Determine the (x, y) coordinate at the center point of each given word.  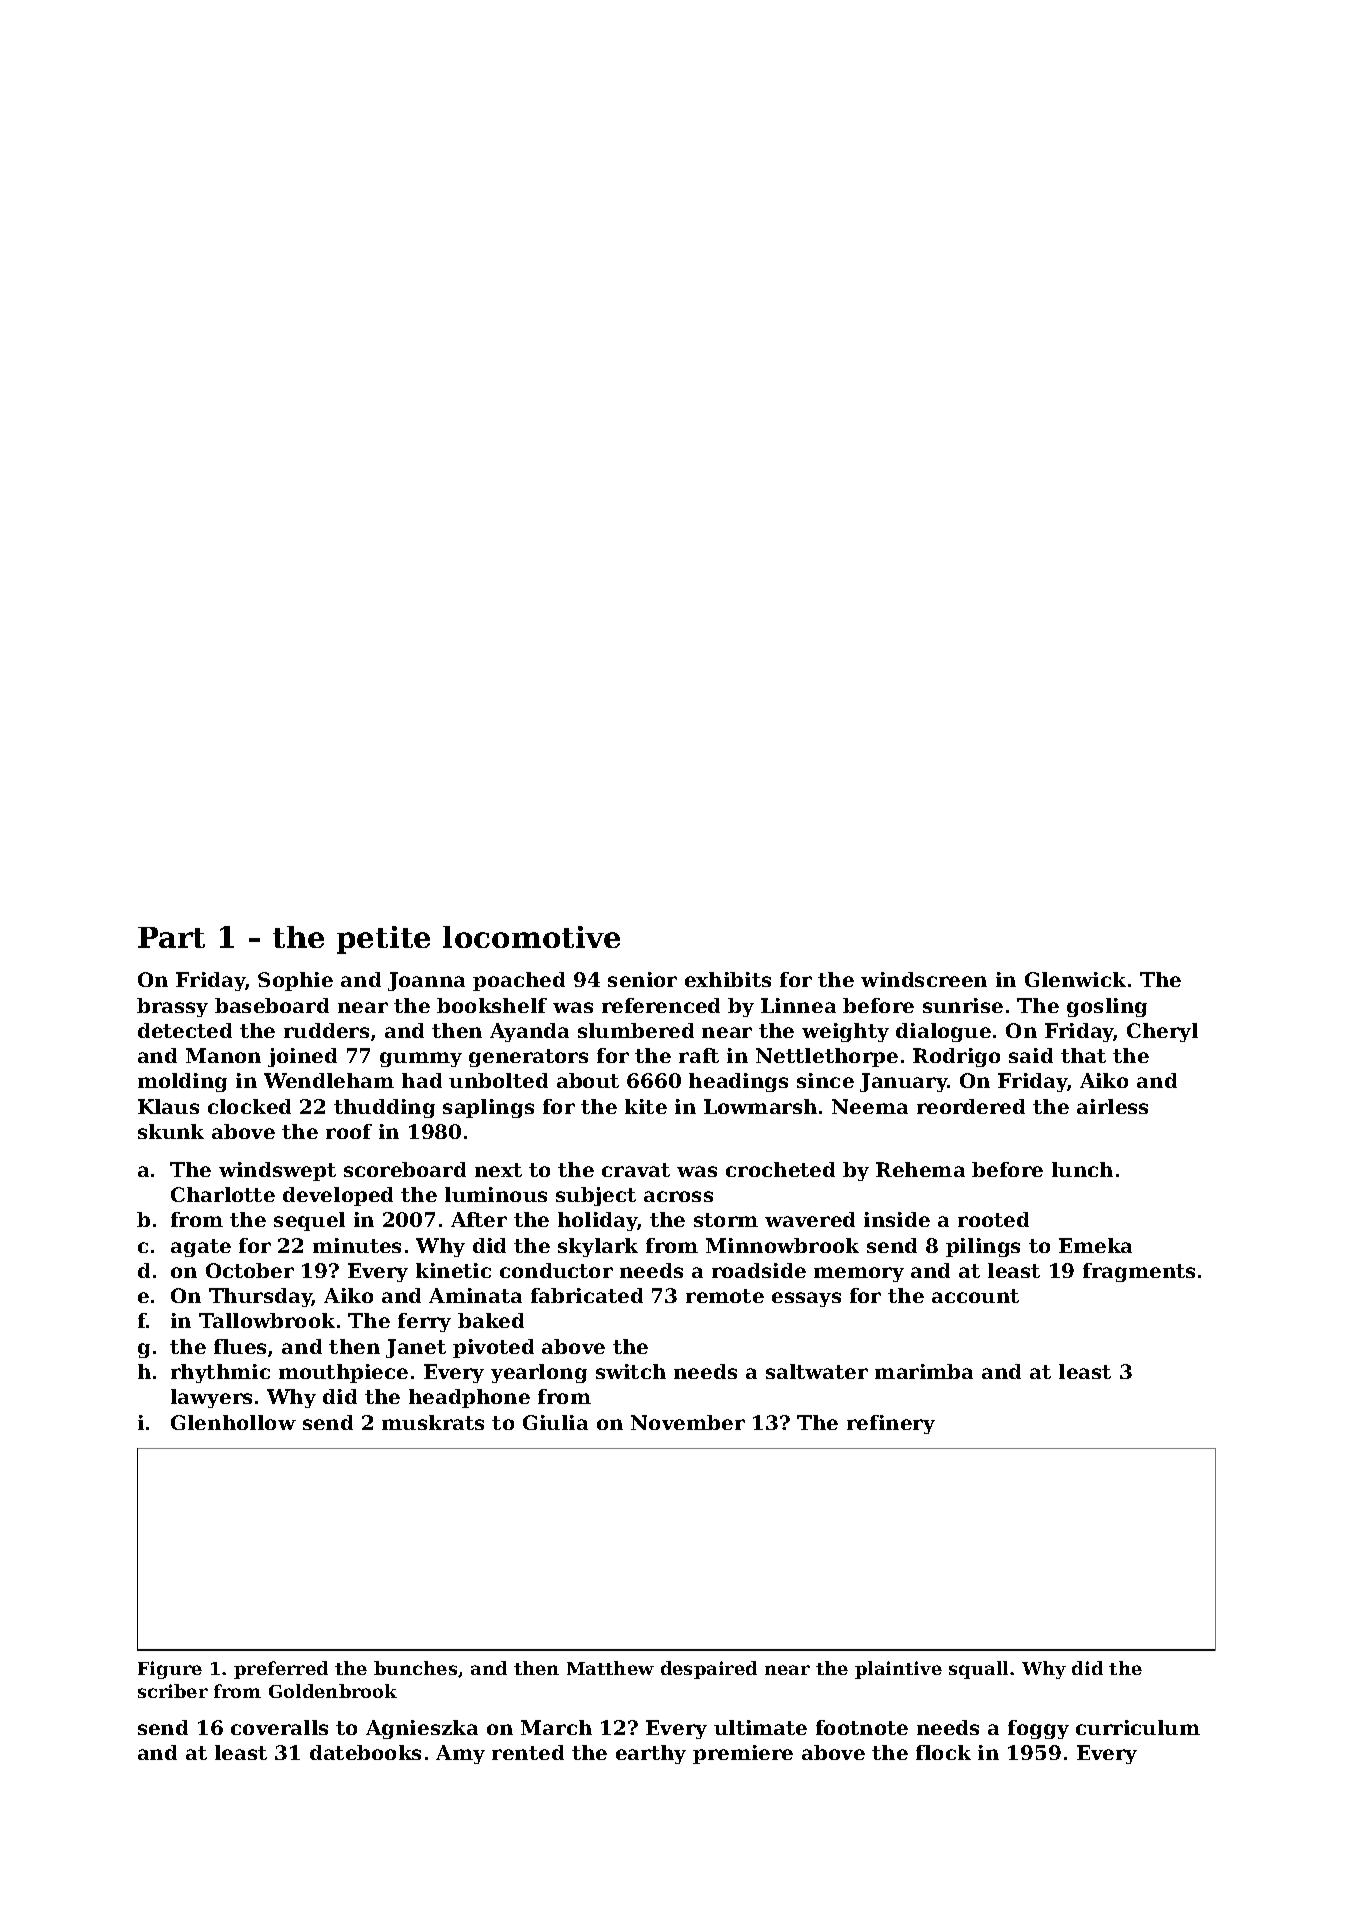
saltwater (817, 1371)
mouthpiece (343, 1373)
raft (699, 1055)
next (498, 1170)
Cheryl (1162, 1032)
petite (383, 940)
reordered (971, 1106)
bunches (415, 1668)
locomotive (531, 937)
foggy (1038, 1729)
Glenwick (1075, 979)
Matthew (610, 1668)
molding (182, 1082)
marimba (924, 1371)
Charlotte (223, 1194)
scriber (173, 1691)
